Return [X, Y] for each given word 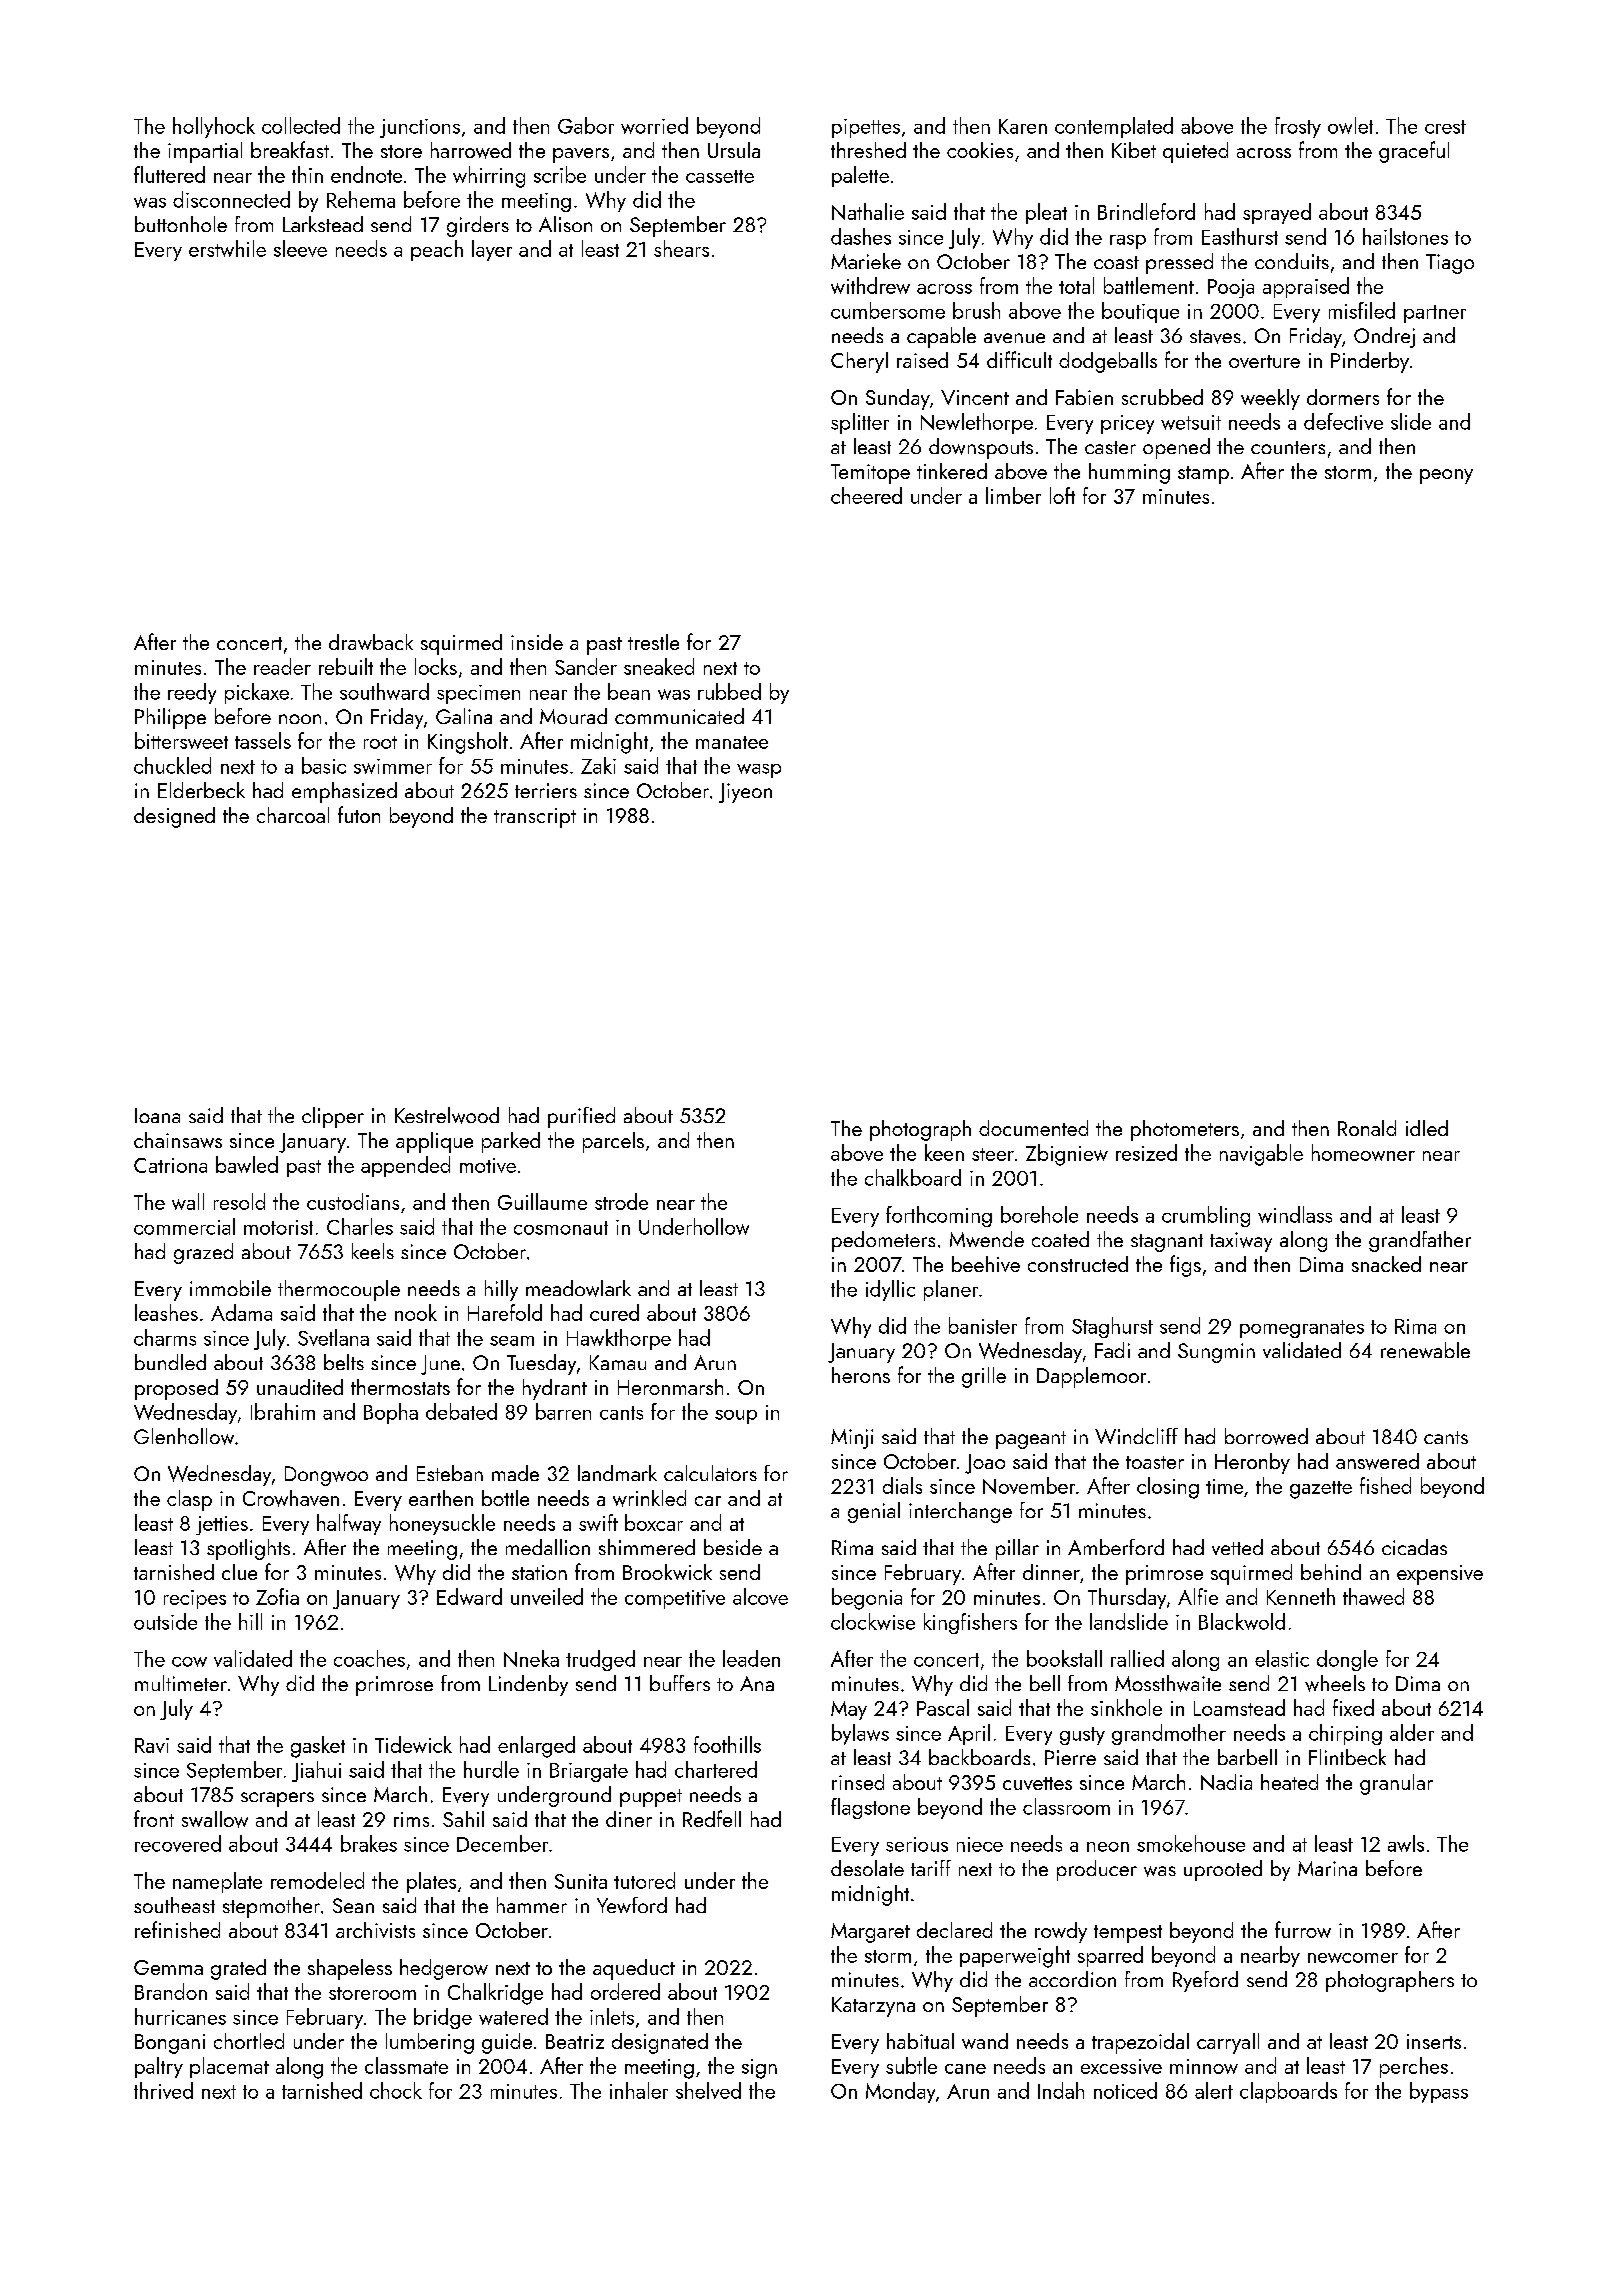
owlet [1350, 125]
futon [359, 814]
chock [396, 2090]
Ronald [1367, 1128]
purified [581, 1117]
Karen [1023, 126]
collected [301, 125]
